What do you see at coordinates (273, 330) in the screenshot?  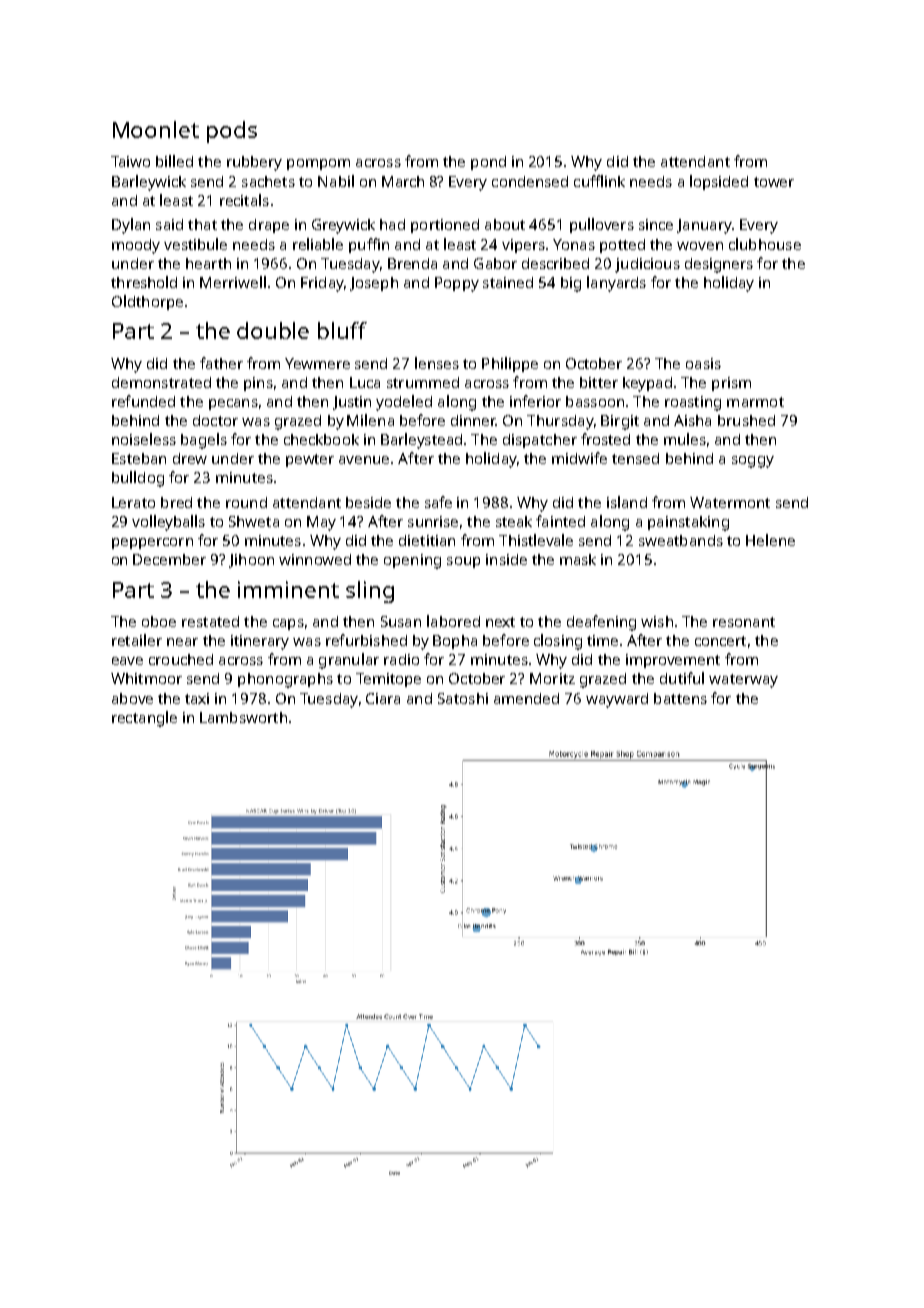 I see `double` at bounding box center [273, 330].
